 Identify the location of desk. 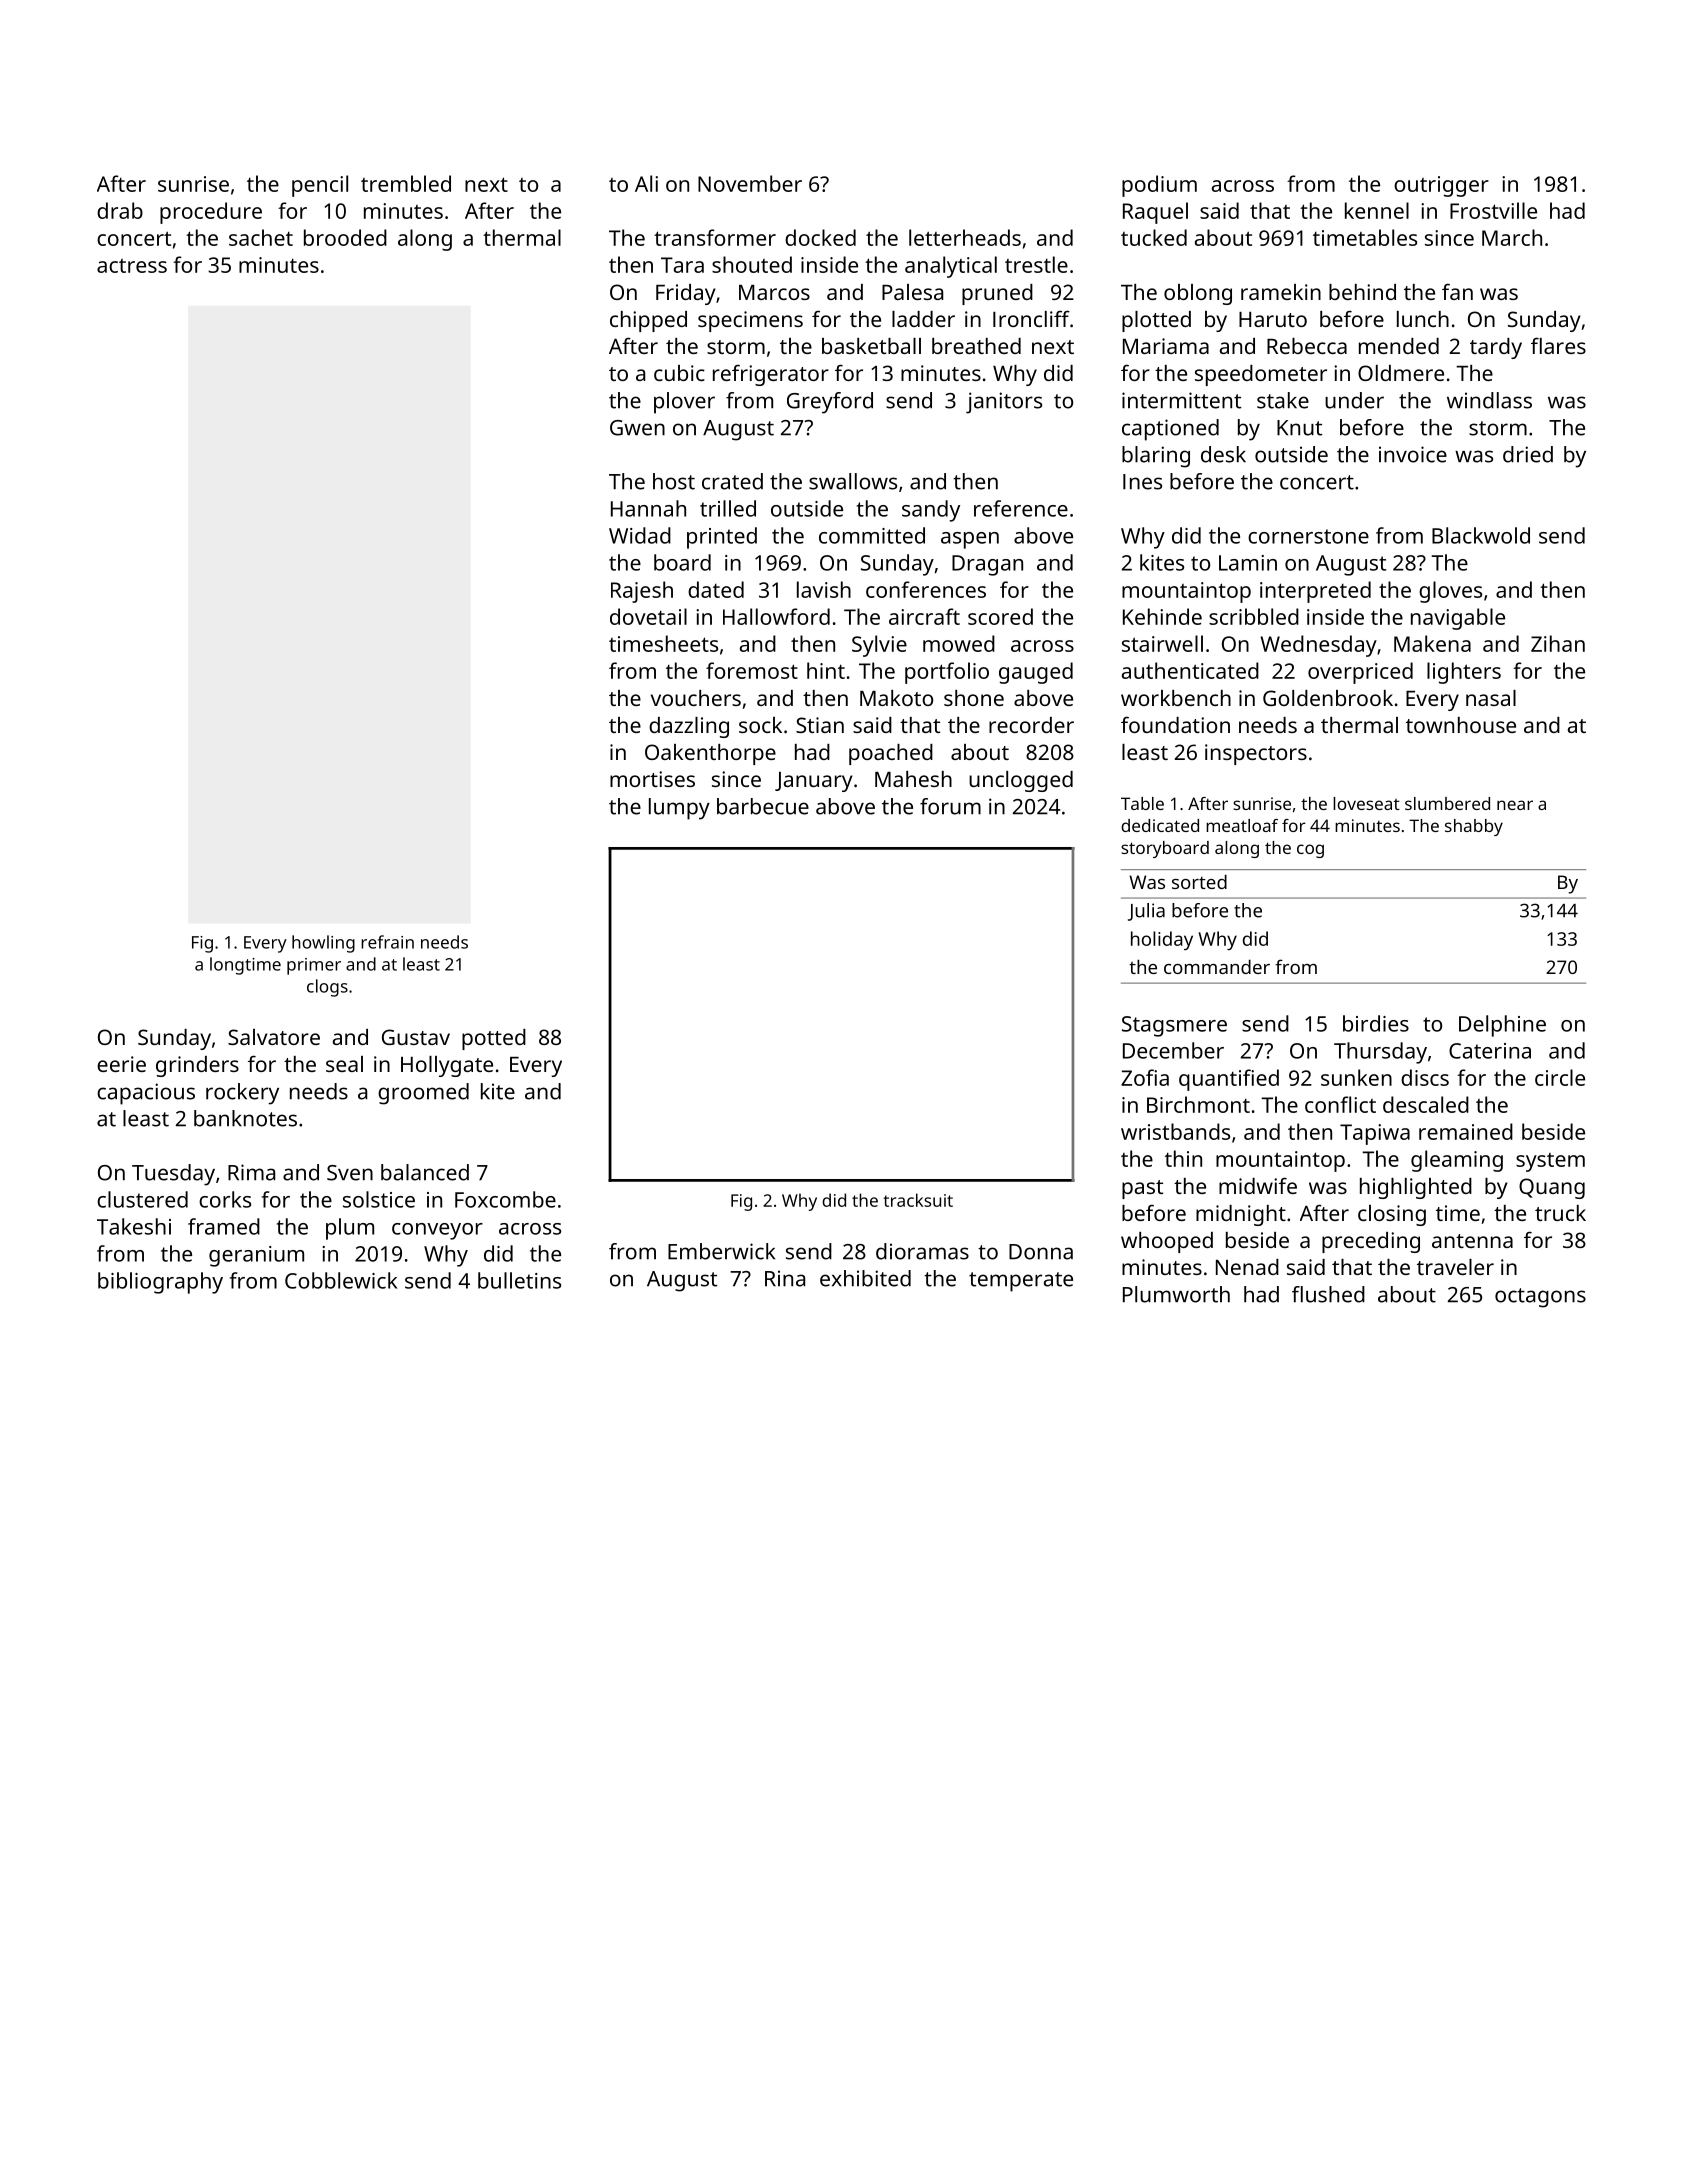
(1223, 454).
